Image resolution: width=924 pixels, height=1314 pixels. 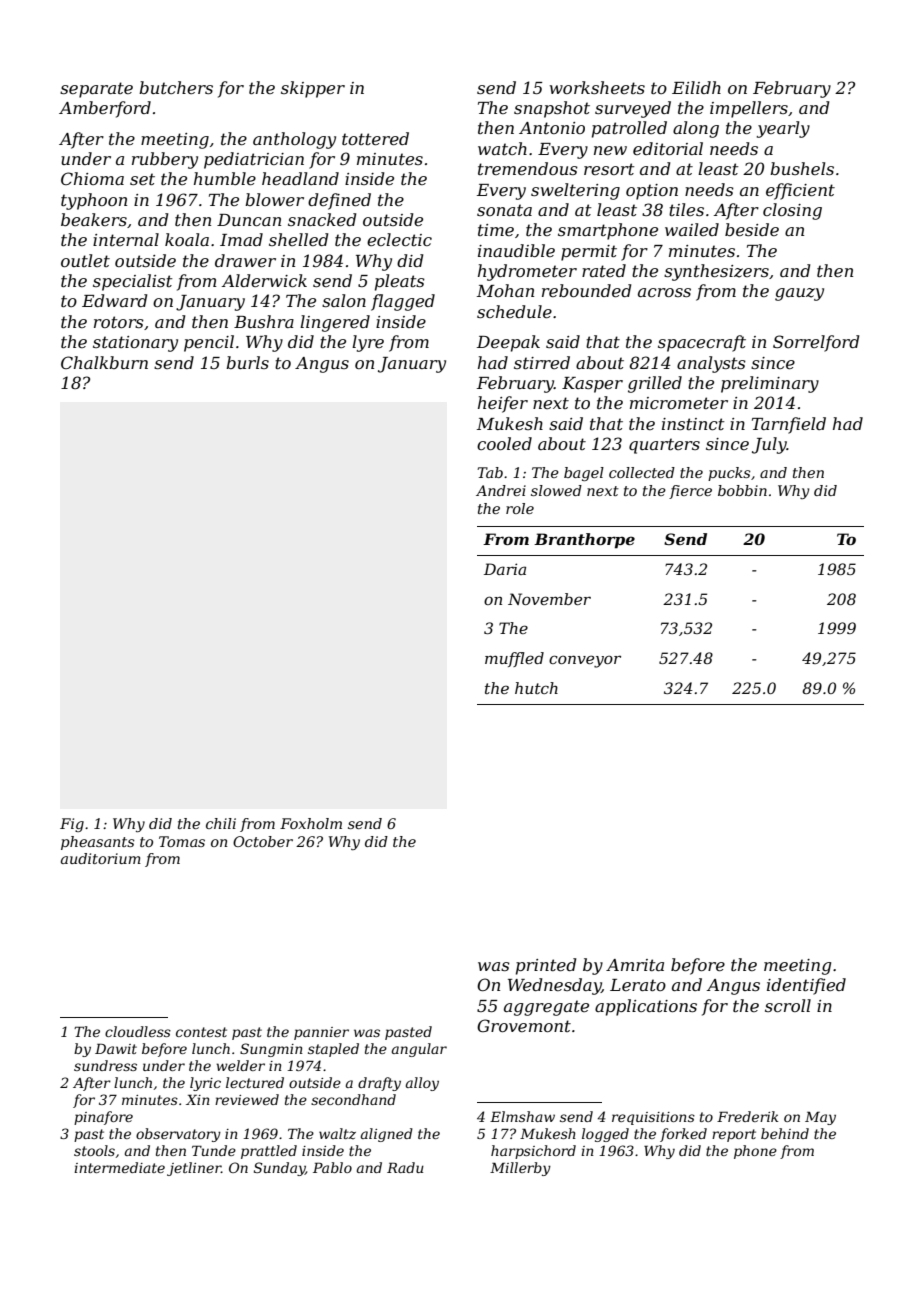 What do you see at coordinates (690, 492) in the screenshot?
I see `fierce` at bounding box center [690, 492].
